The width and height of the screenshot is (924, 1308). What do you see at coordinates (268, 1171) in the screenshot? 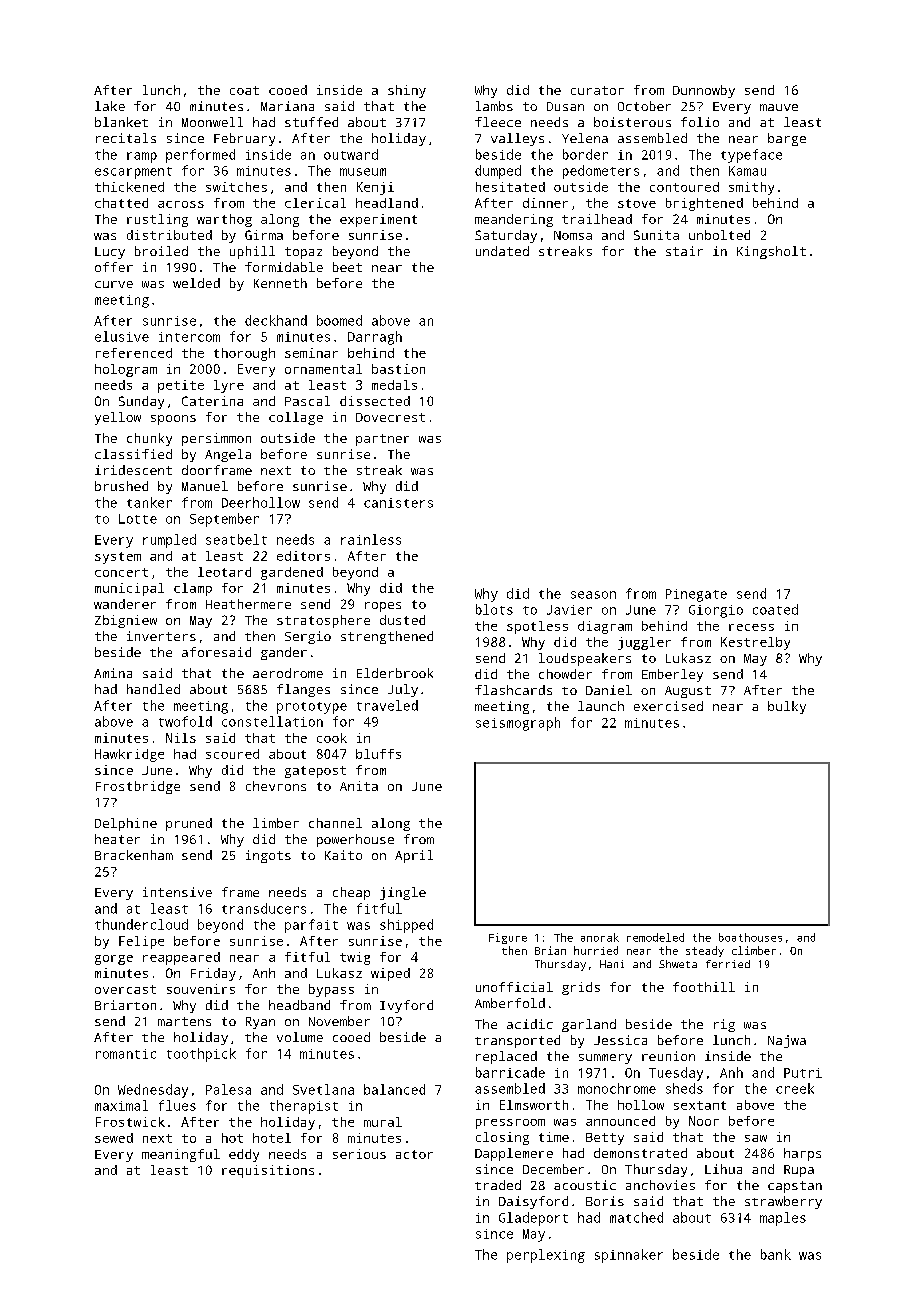
I see `requisitions` at bounding box center [268, 1171].
